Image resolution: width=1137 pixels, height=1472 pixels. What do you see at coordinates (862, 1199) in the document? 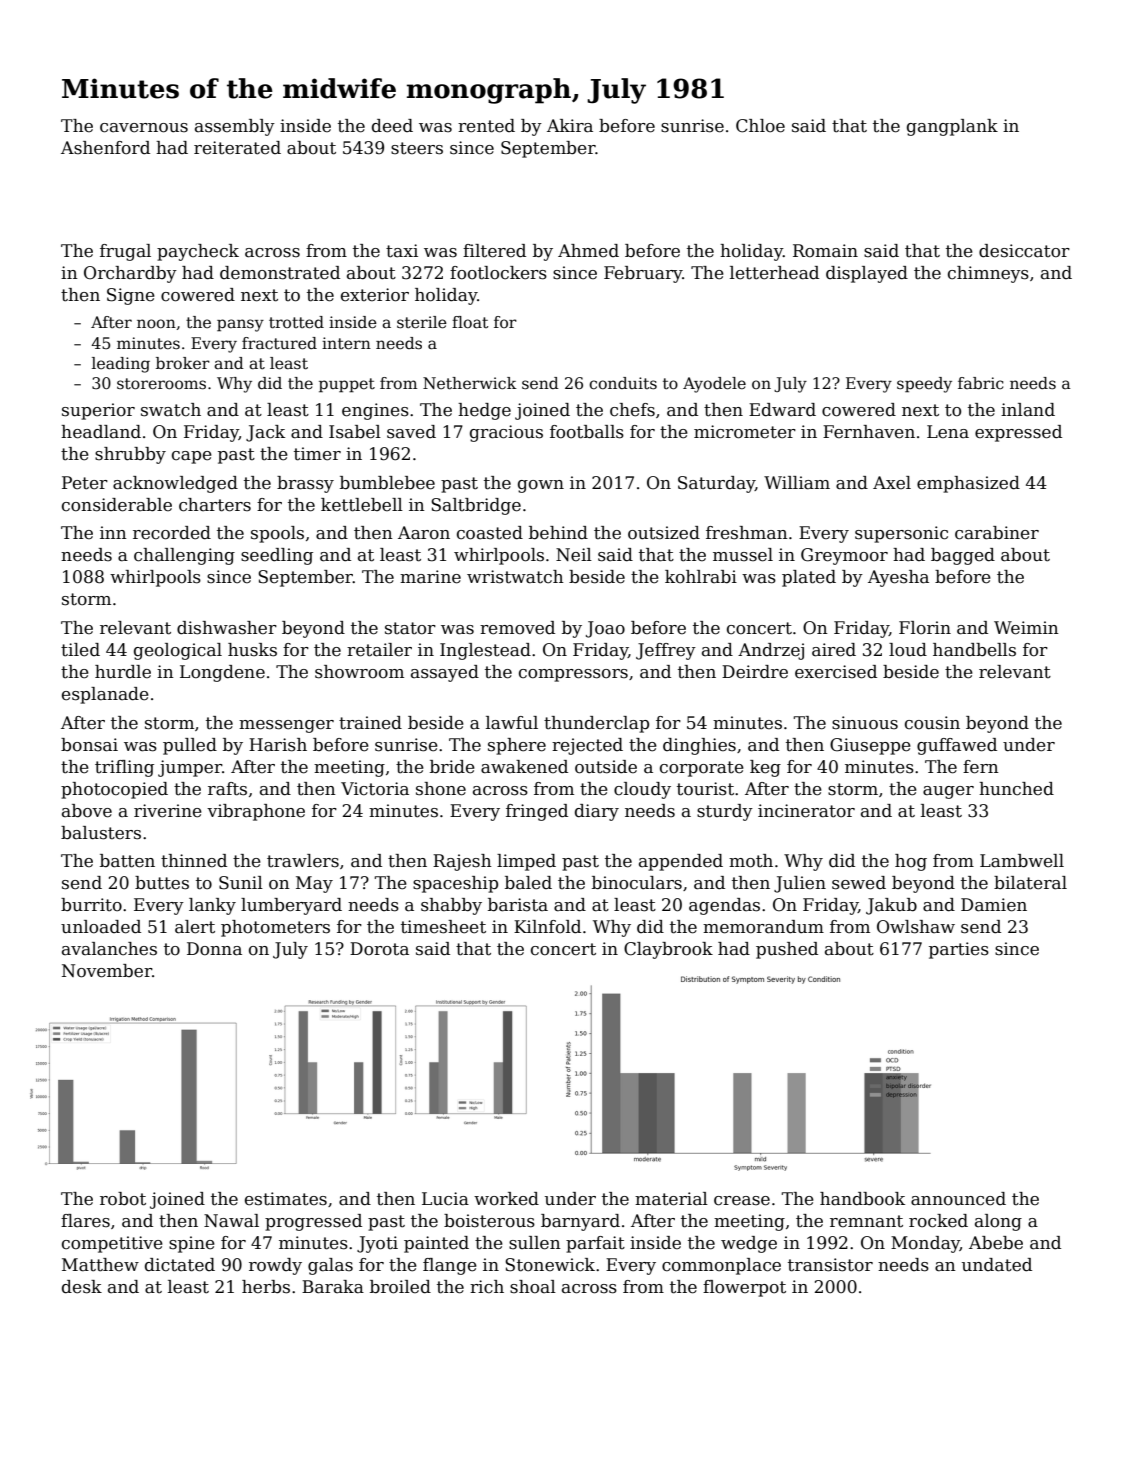
I see `handbook` at bounding box center [862, 1199].
